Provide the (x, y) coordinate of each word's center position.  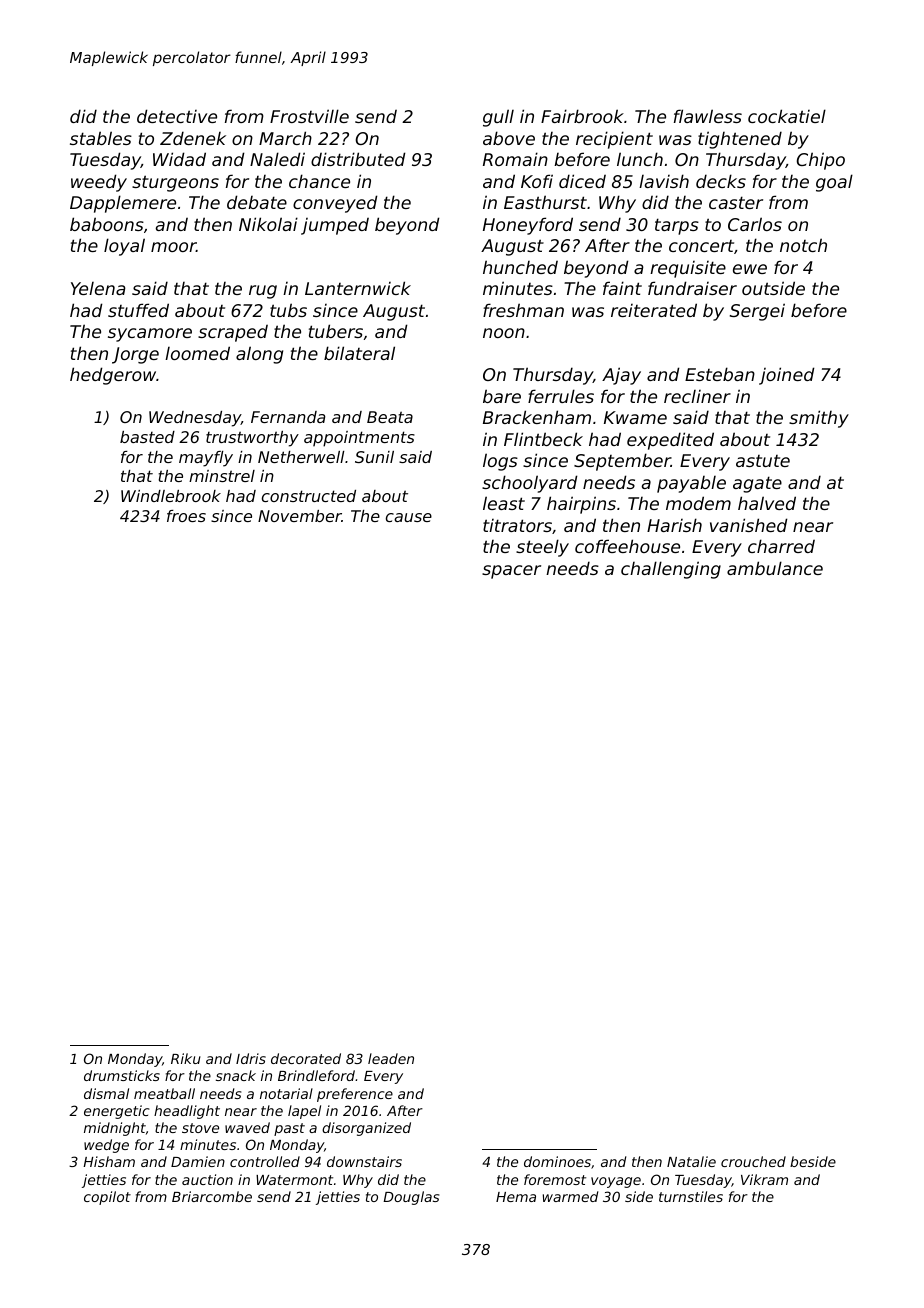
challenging (671, 570)
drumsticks (122, 1075)
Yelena (98, 288)
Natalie (691, 1161)
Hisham (109, 1161)
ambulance (775, 568)
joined (787, 376)
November (300, 516)
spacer (511, 572)
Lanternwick (358, 288)
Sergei (757, 312)
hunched (520, 267)
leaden (391, 1058)
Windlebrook (171, 496)
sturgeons (175, 183)
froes (186, 516)
